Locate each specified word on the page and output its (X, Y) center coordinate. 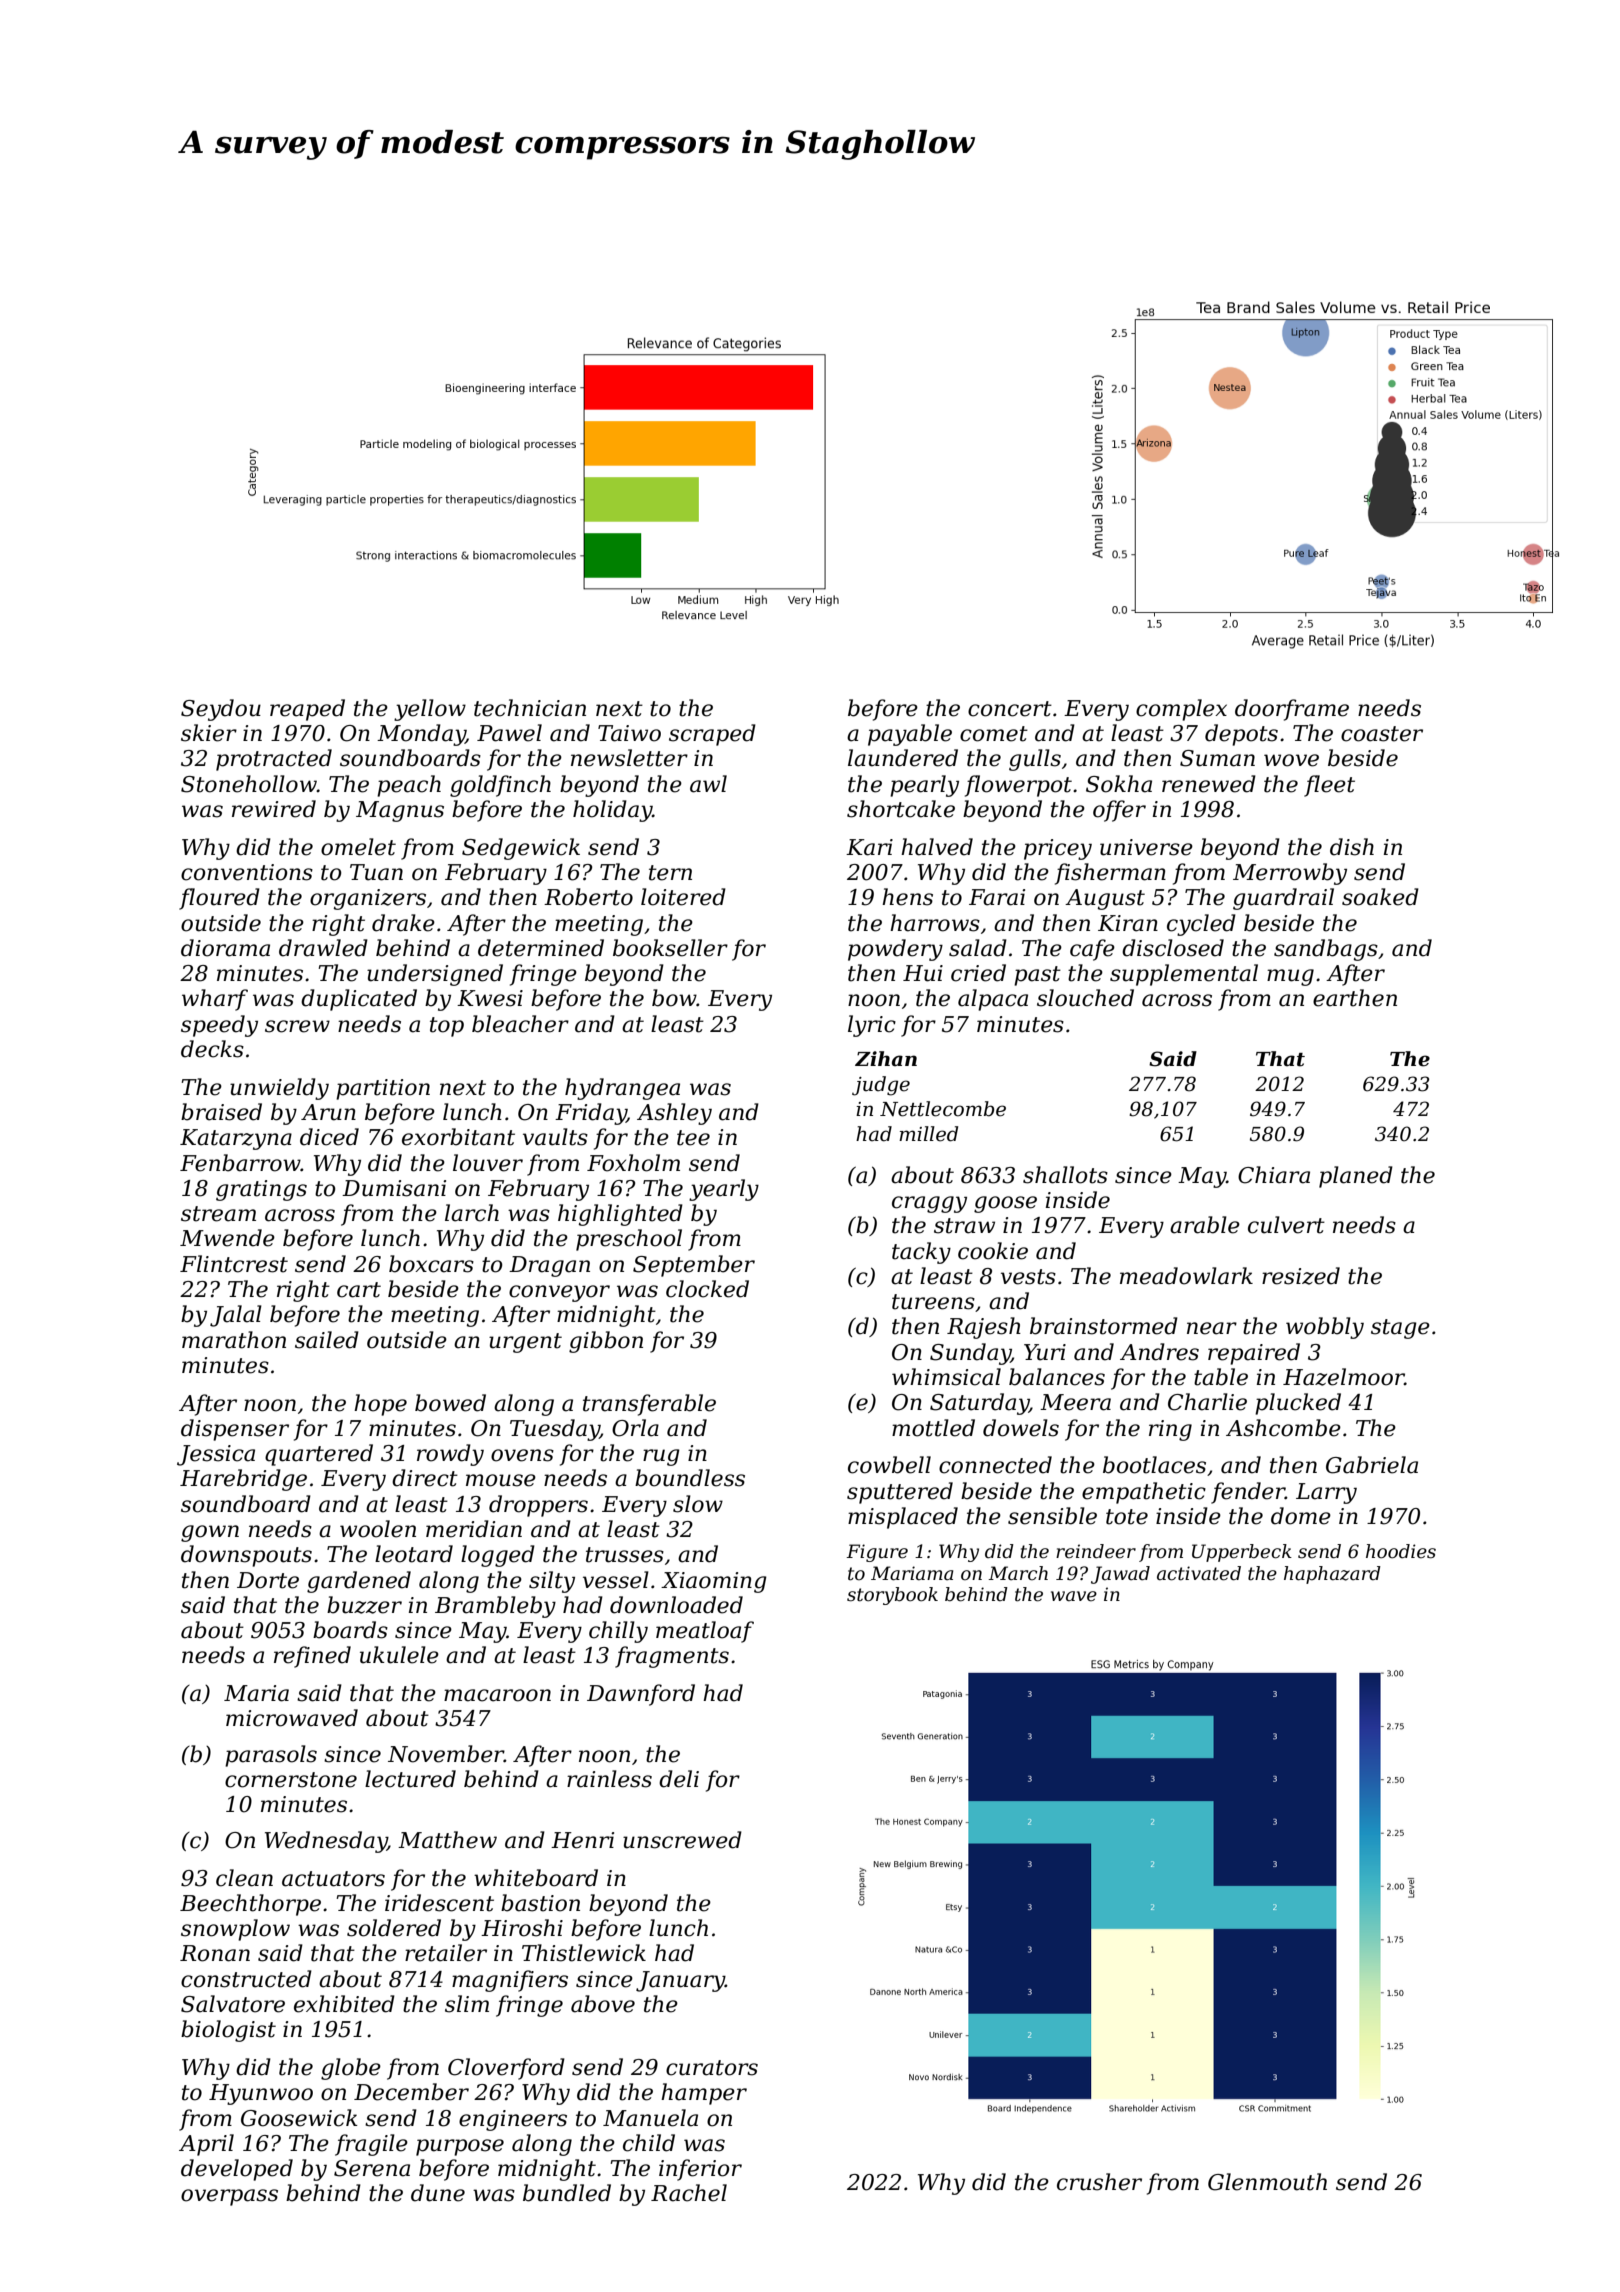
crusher (1099, 2182)
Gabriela (1372, 1465)
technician (530, 708)
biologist (228, 2031)
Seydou (221, 710)
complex (1181, 710)
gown (210, 1533)
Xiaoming (714, 1582)
